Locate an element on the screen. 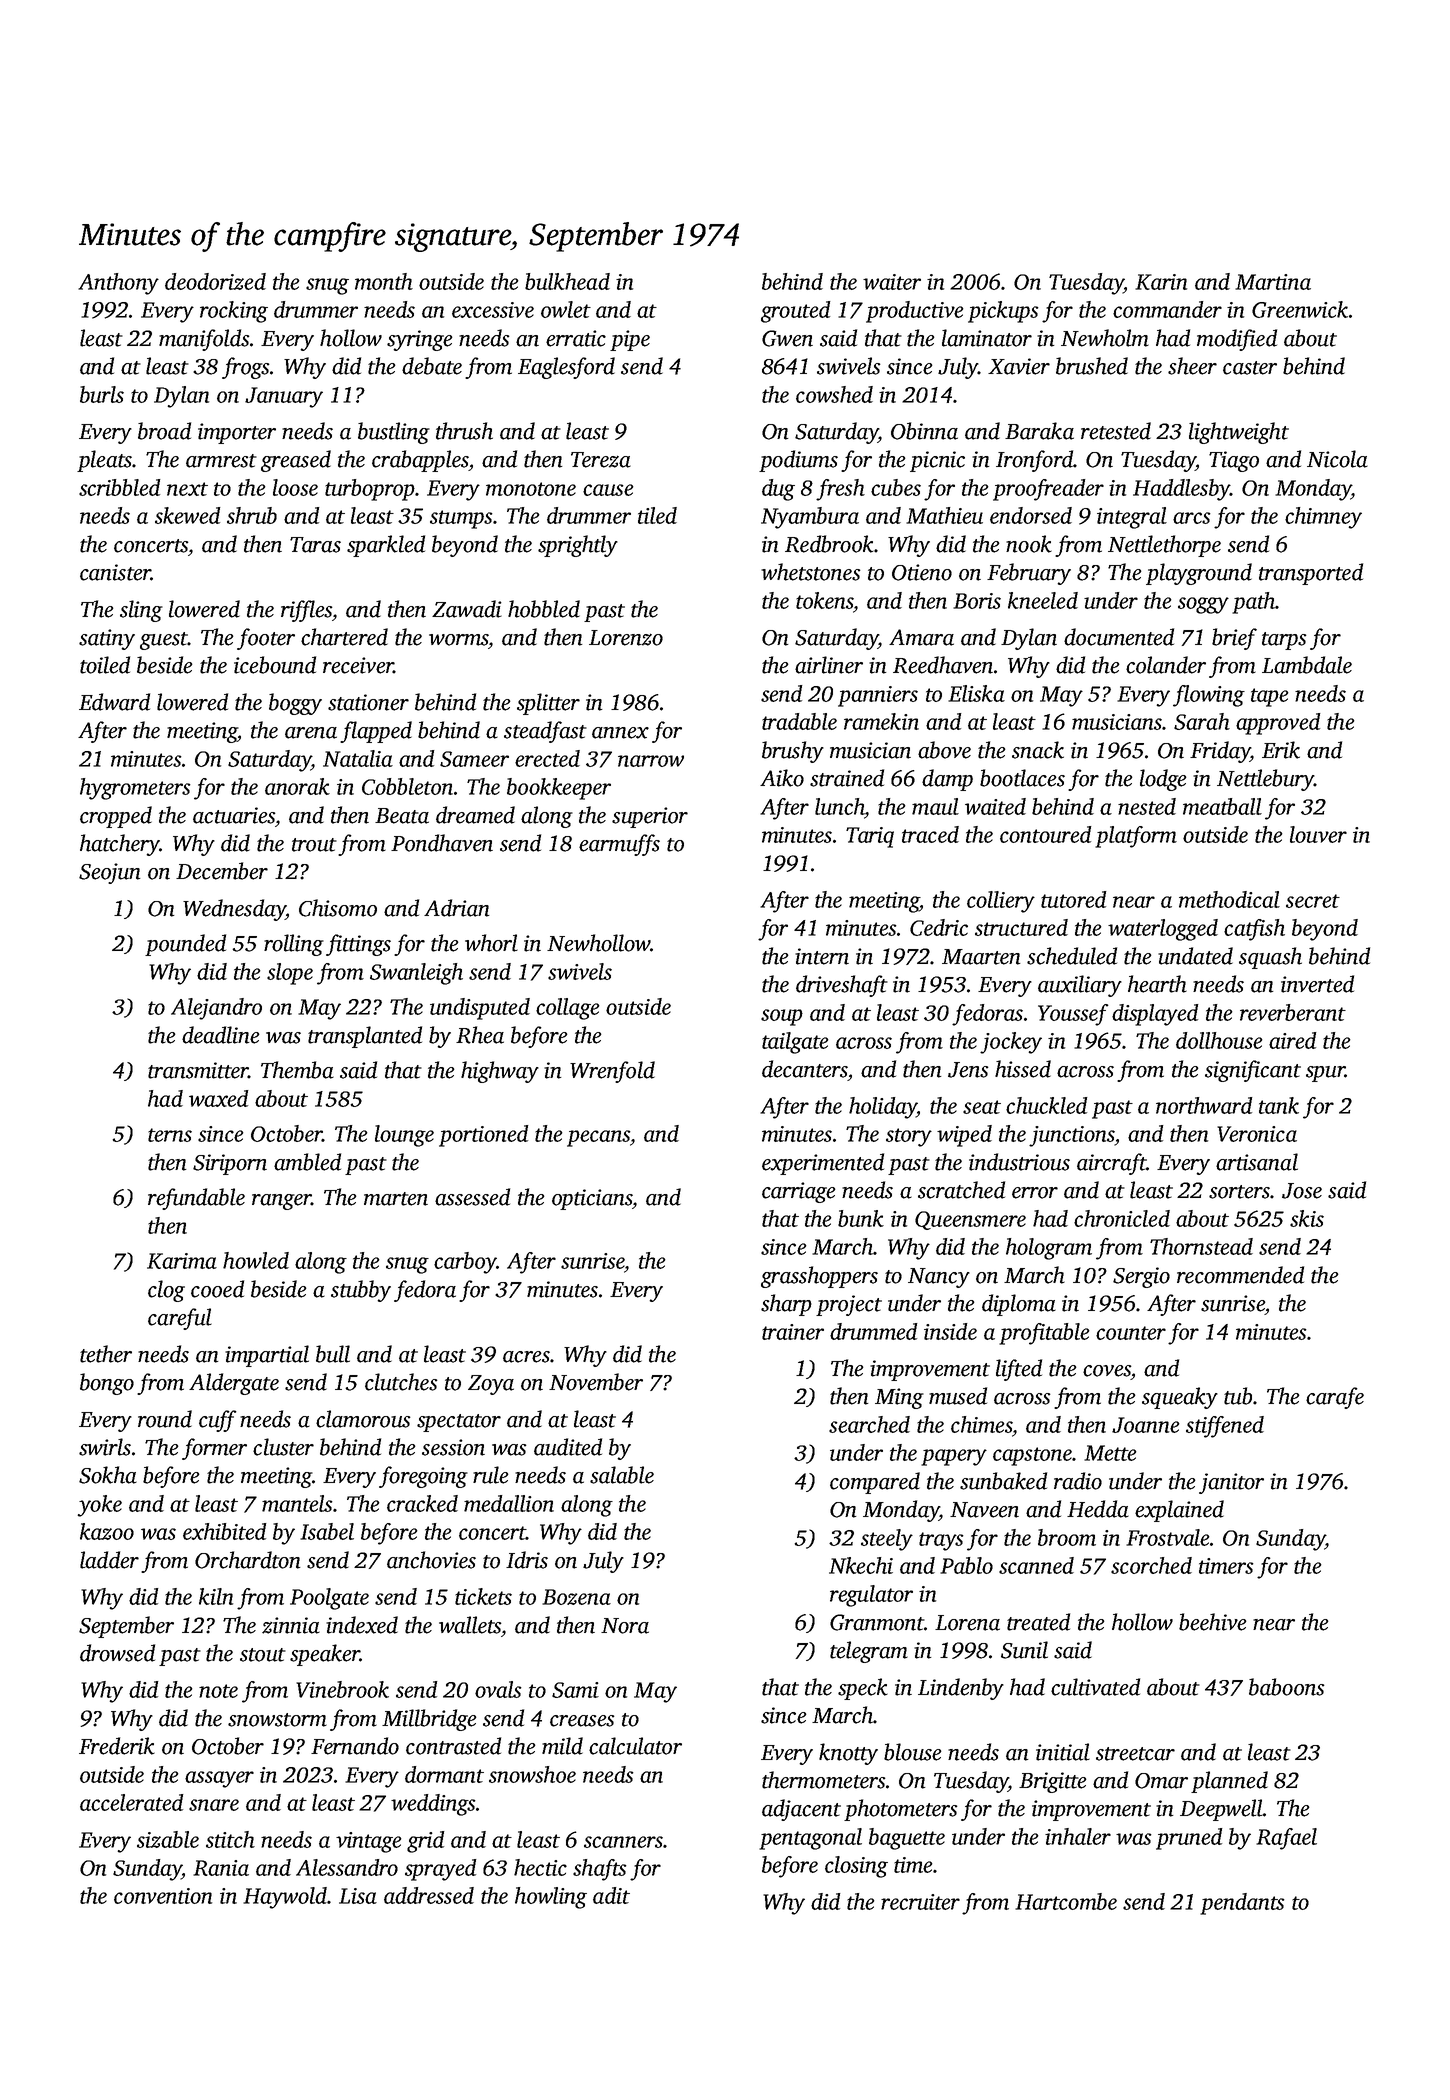  syringe is located at coordinates (419, 340).
